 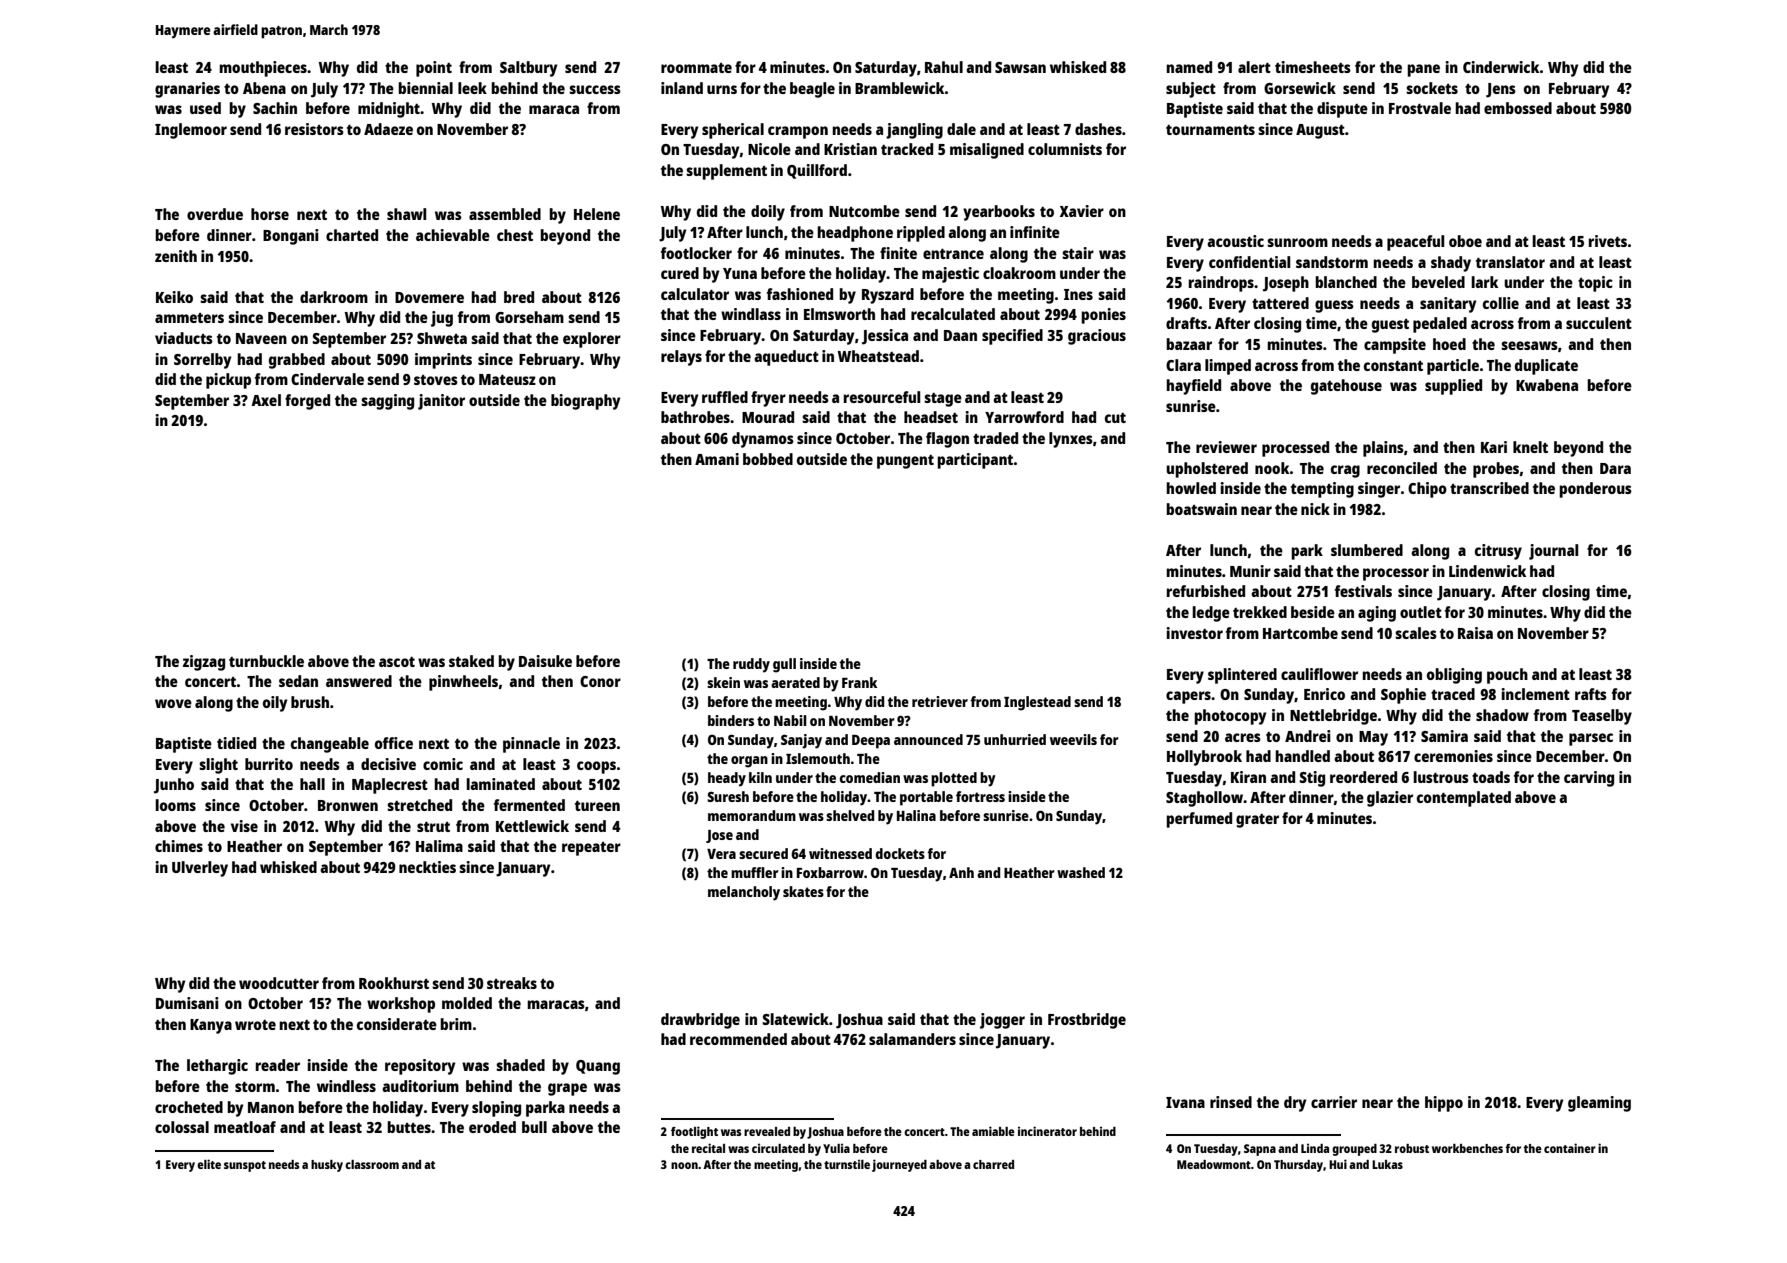 I want to click on carrier, so click(x=1334, y=1102).
